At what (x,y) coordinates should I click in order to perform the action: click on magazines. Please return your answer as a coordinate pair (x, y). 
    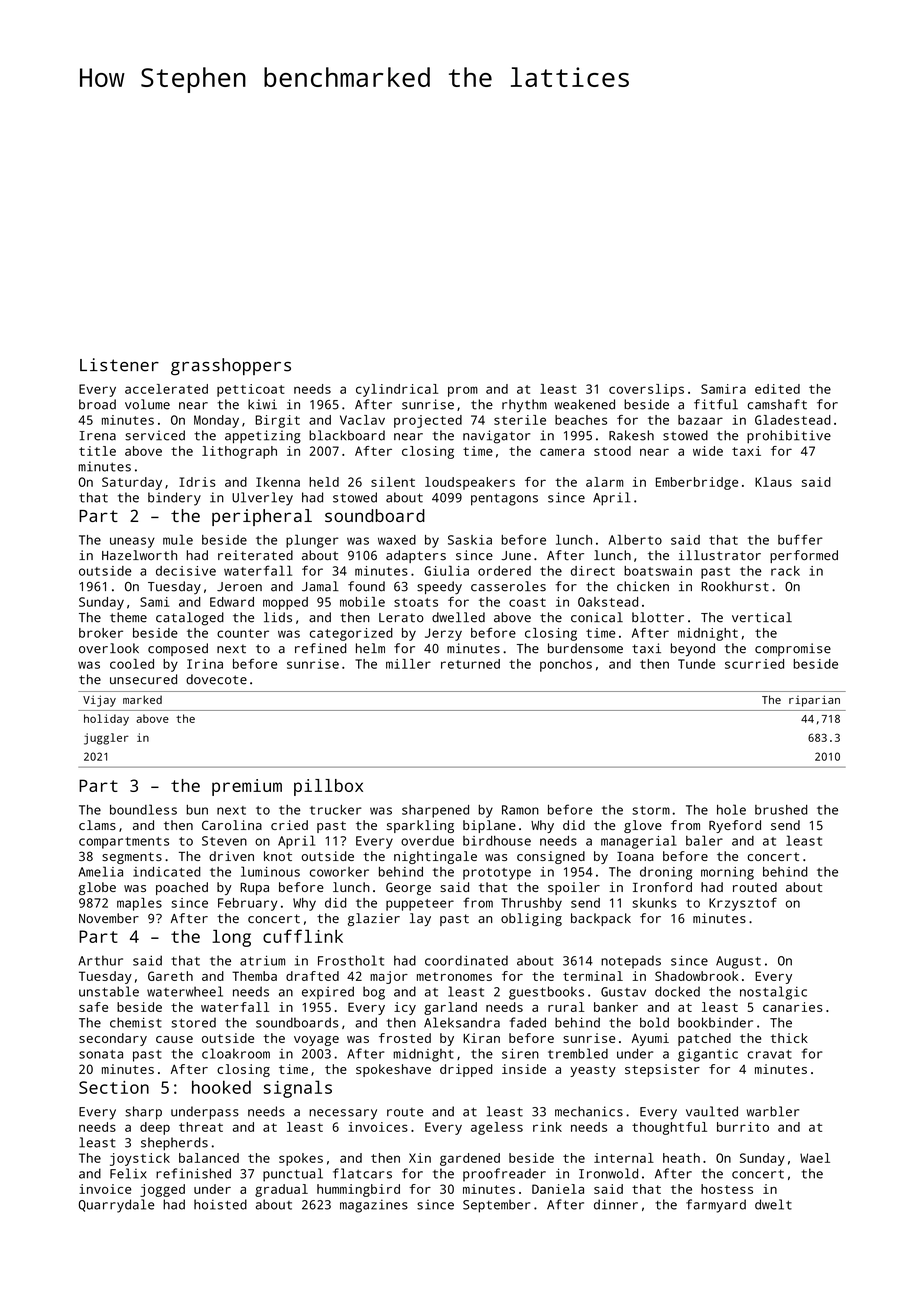
    Looking at the image, I should click on (374, 1206).
